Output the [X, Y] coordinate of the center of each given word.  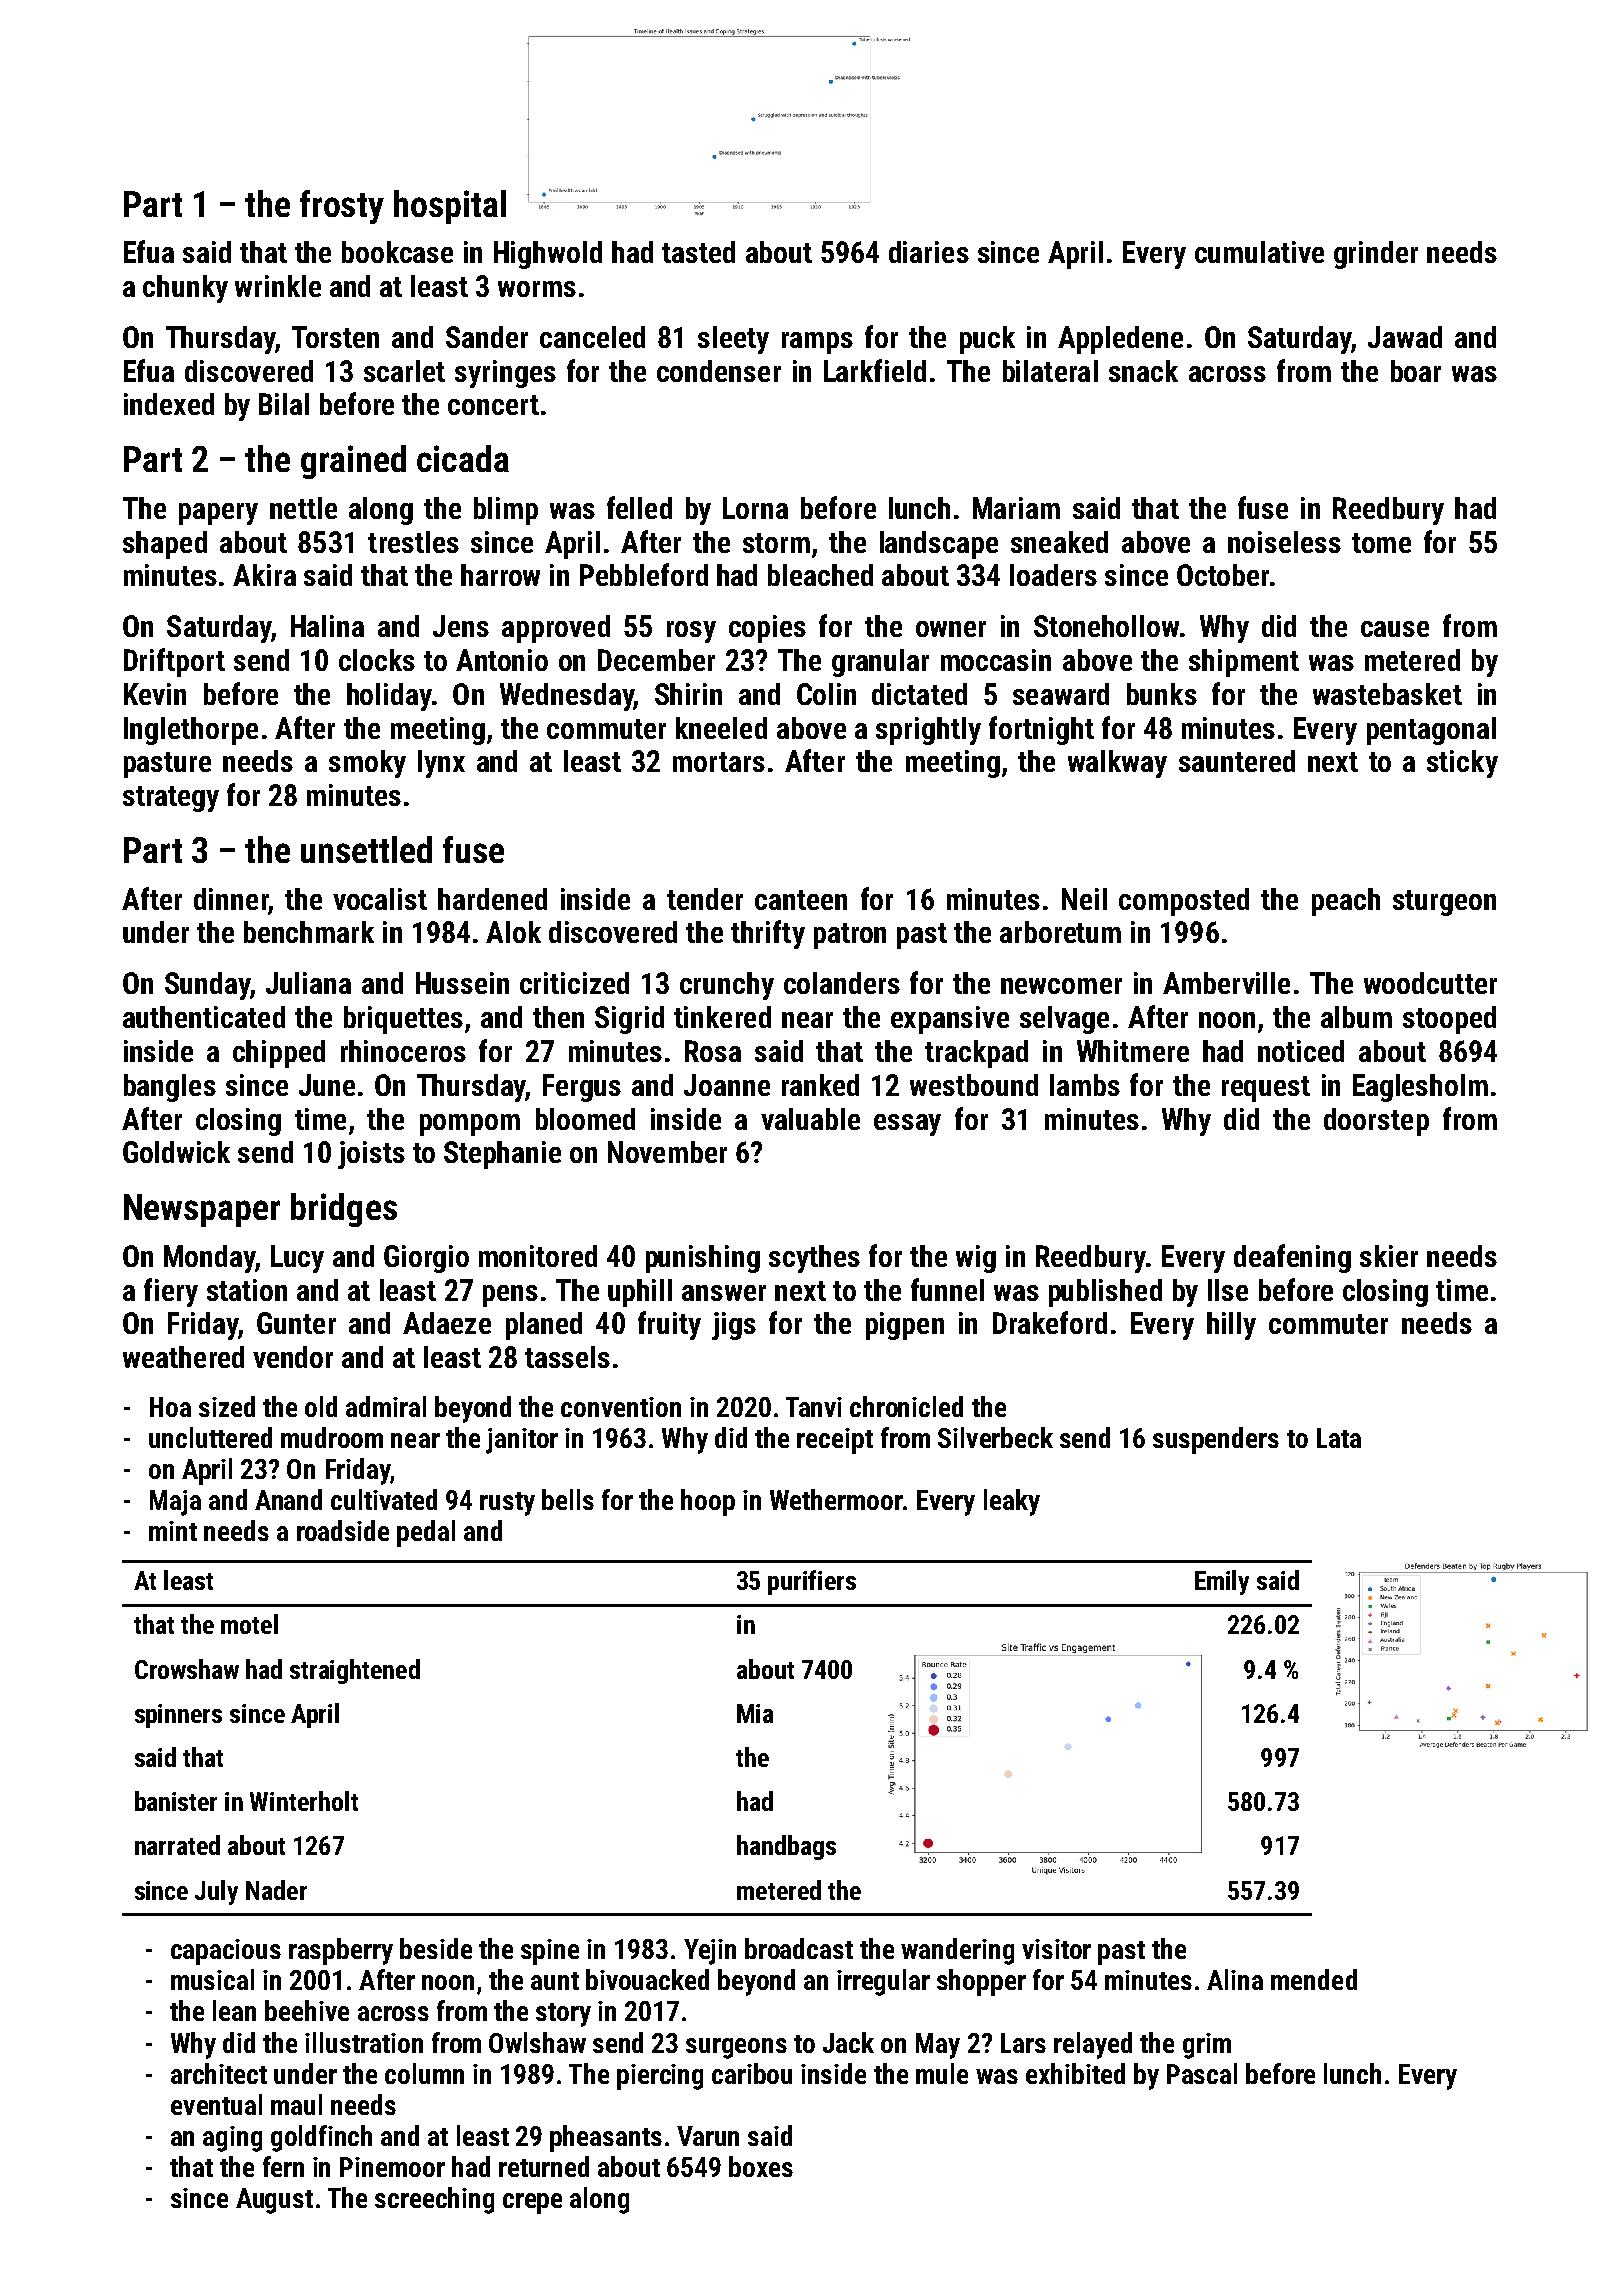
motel [249, 1624]
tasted [698, 252]
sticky [1462, 764]
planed [544, 1326]
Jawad [1405, 337]
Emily [1222, 1582]
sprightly [928, 731]
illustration [364, 2042]
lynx [441, 764]
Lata [1339, 1438]
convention [621, 1407]
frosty [342, 207]
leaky [1012, 1502]
